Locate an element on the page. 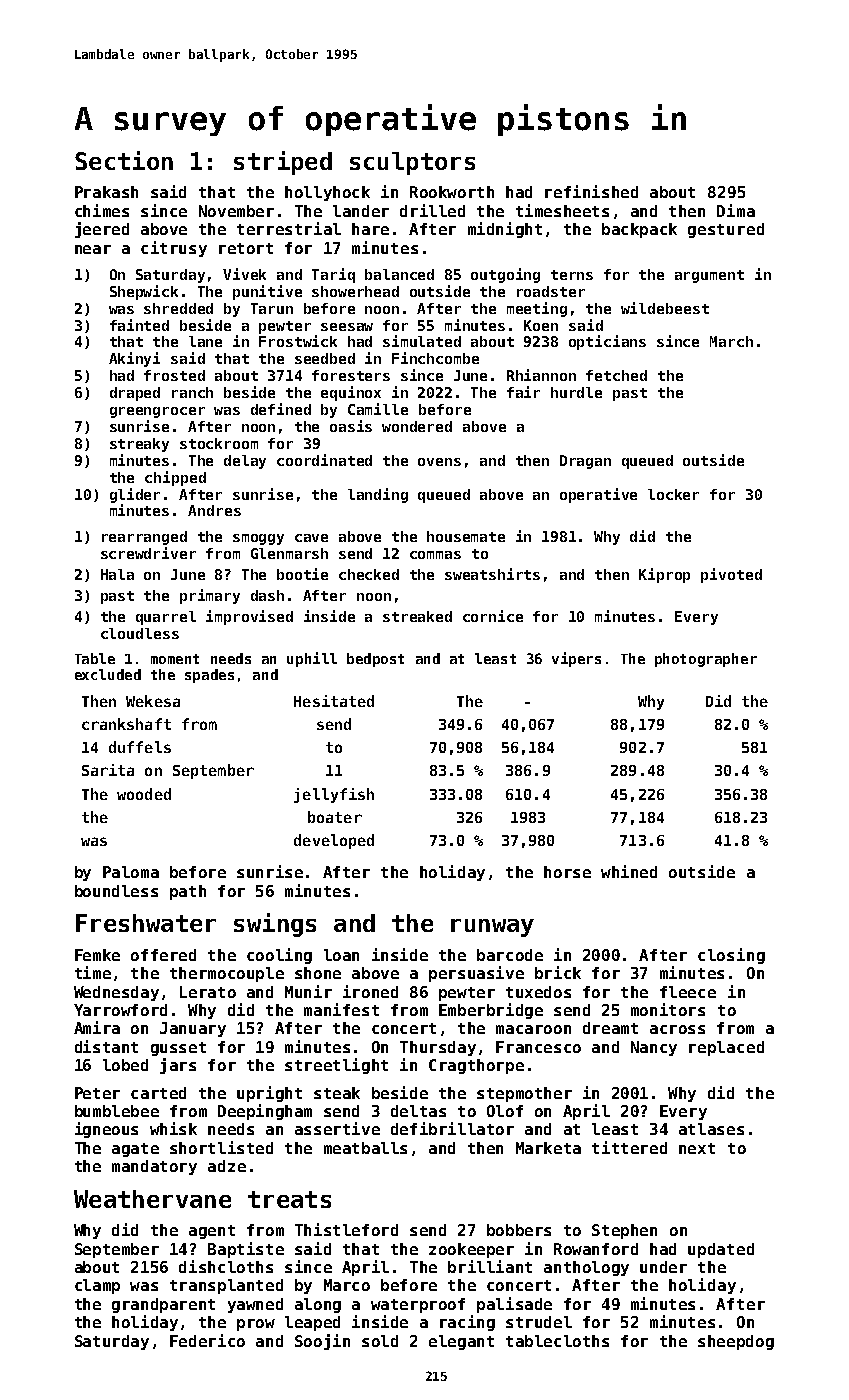 The width and height of the page is (849, 1400). Nancy is located at coordinates (654, 1048).
